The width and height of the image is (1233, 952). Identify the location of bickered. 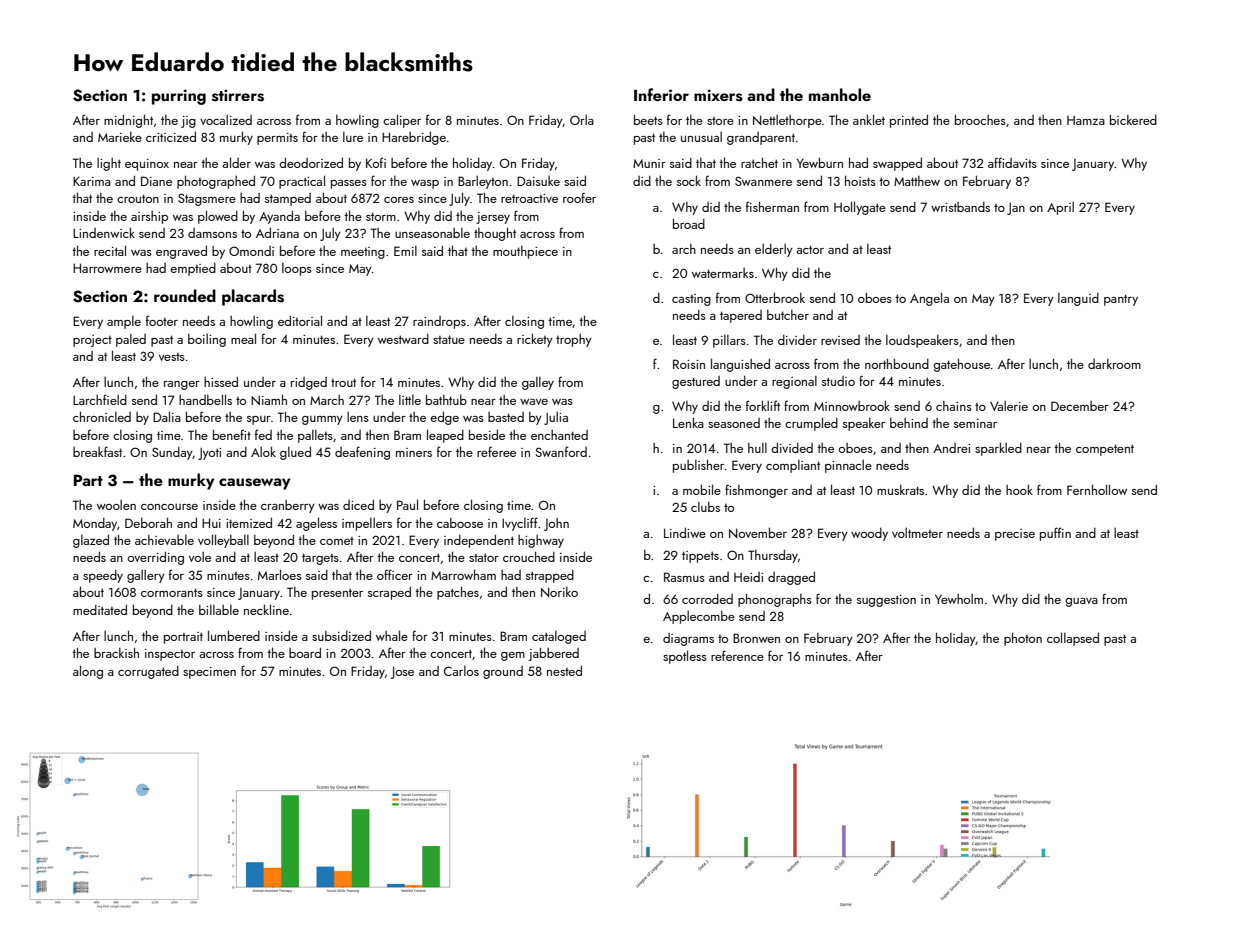
(1133, 119).
